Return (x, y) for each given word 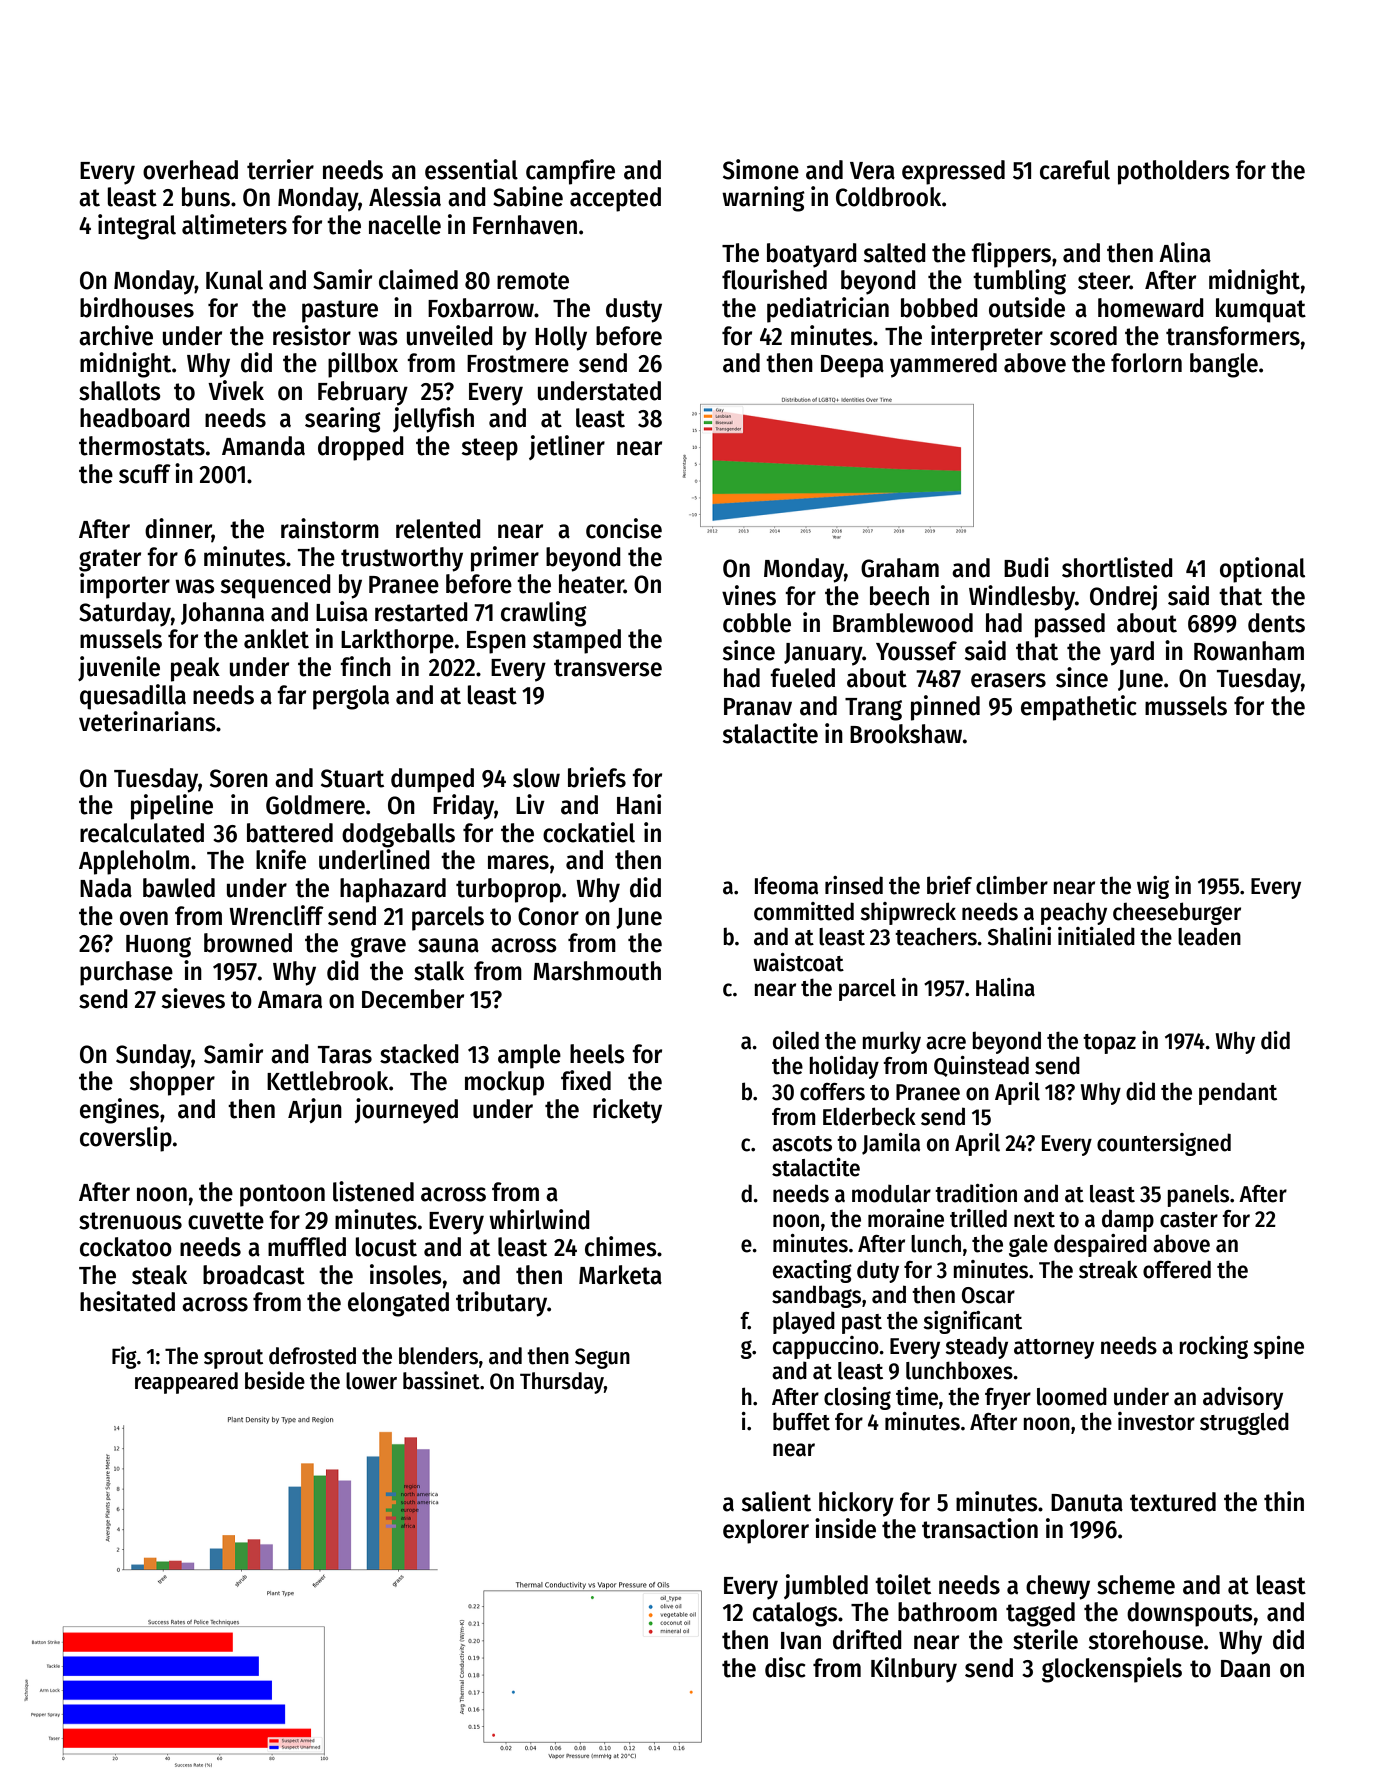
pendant (1238, 1093)
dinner (178, 529)
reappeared (186, 1383)
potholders (1174, 172)
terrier (280, 169)
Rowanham (1249, 651)
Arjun (315, 1110)
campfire (570, 172)
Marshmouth (597, 971)
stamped (577, 641)
